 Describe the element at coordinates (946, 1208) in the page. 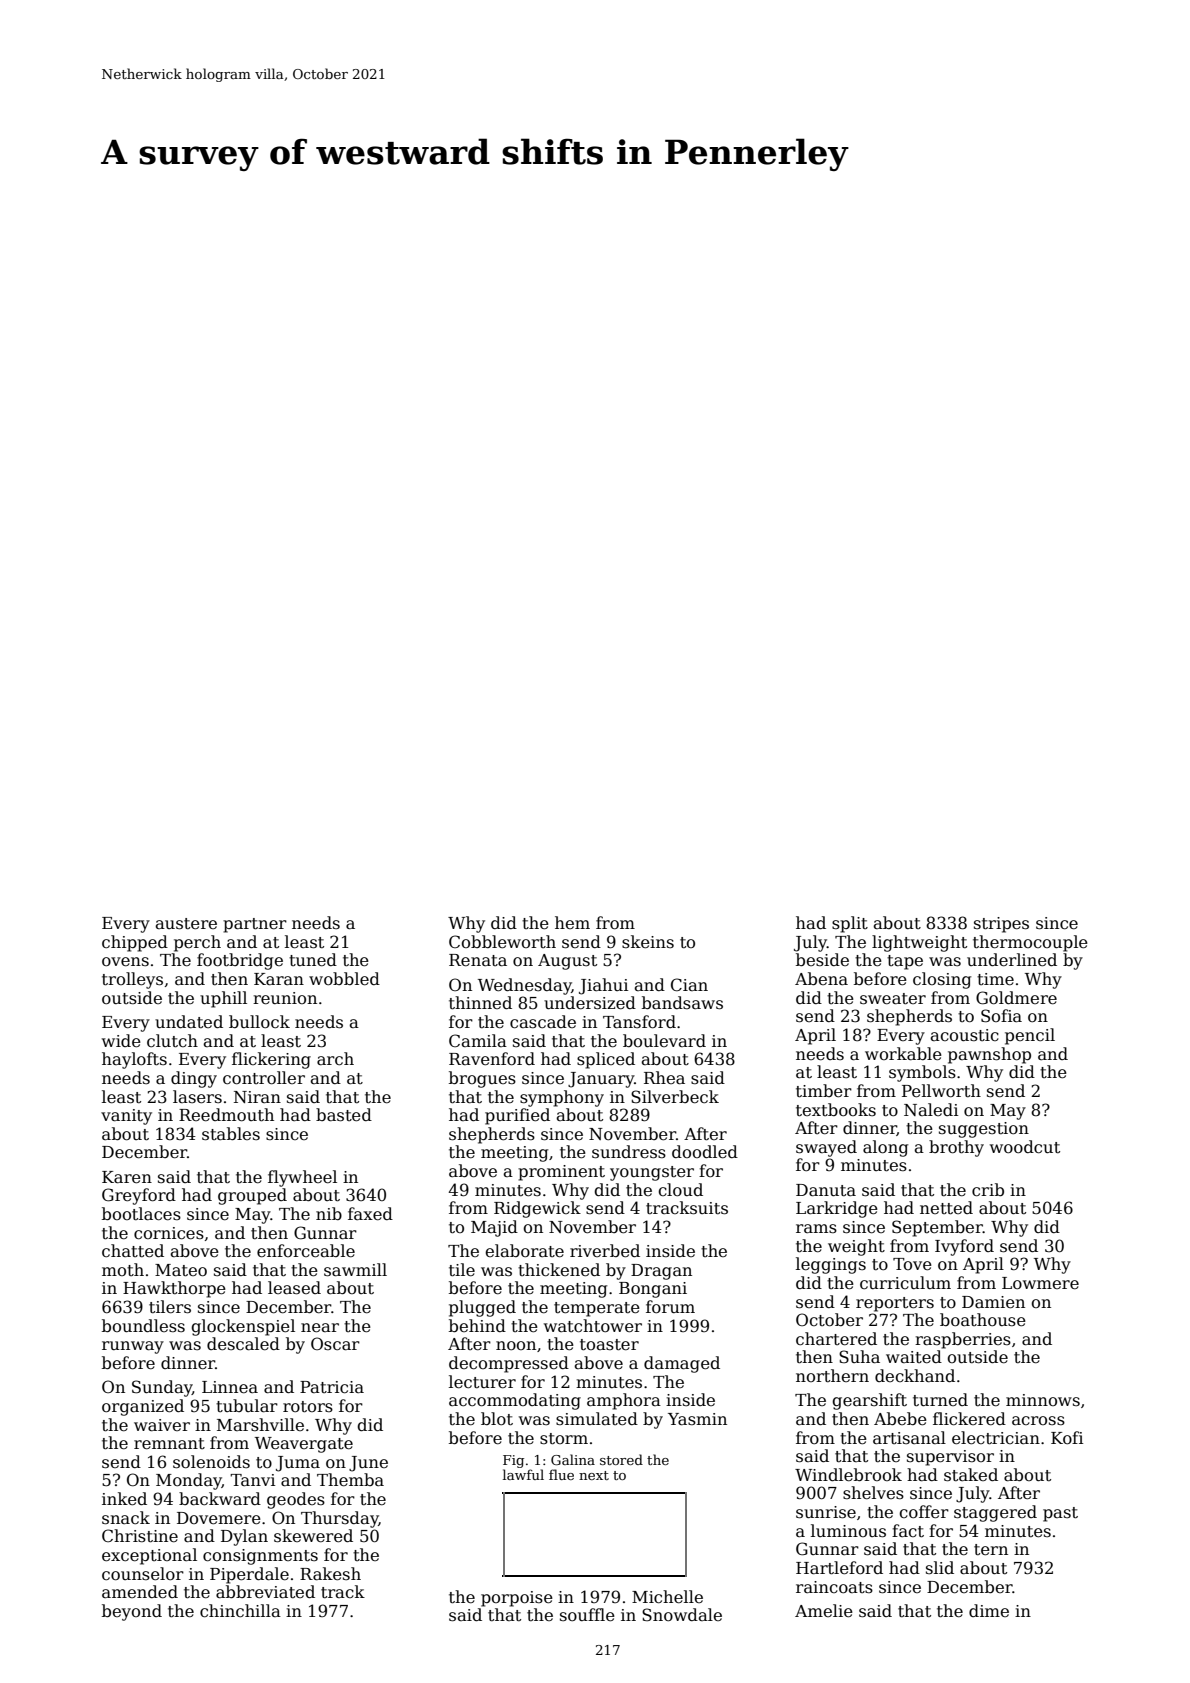

I see `netted` at that location.
